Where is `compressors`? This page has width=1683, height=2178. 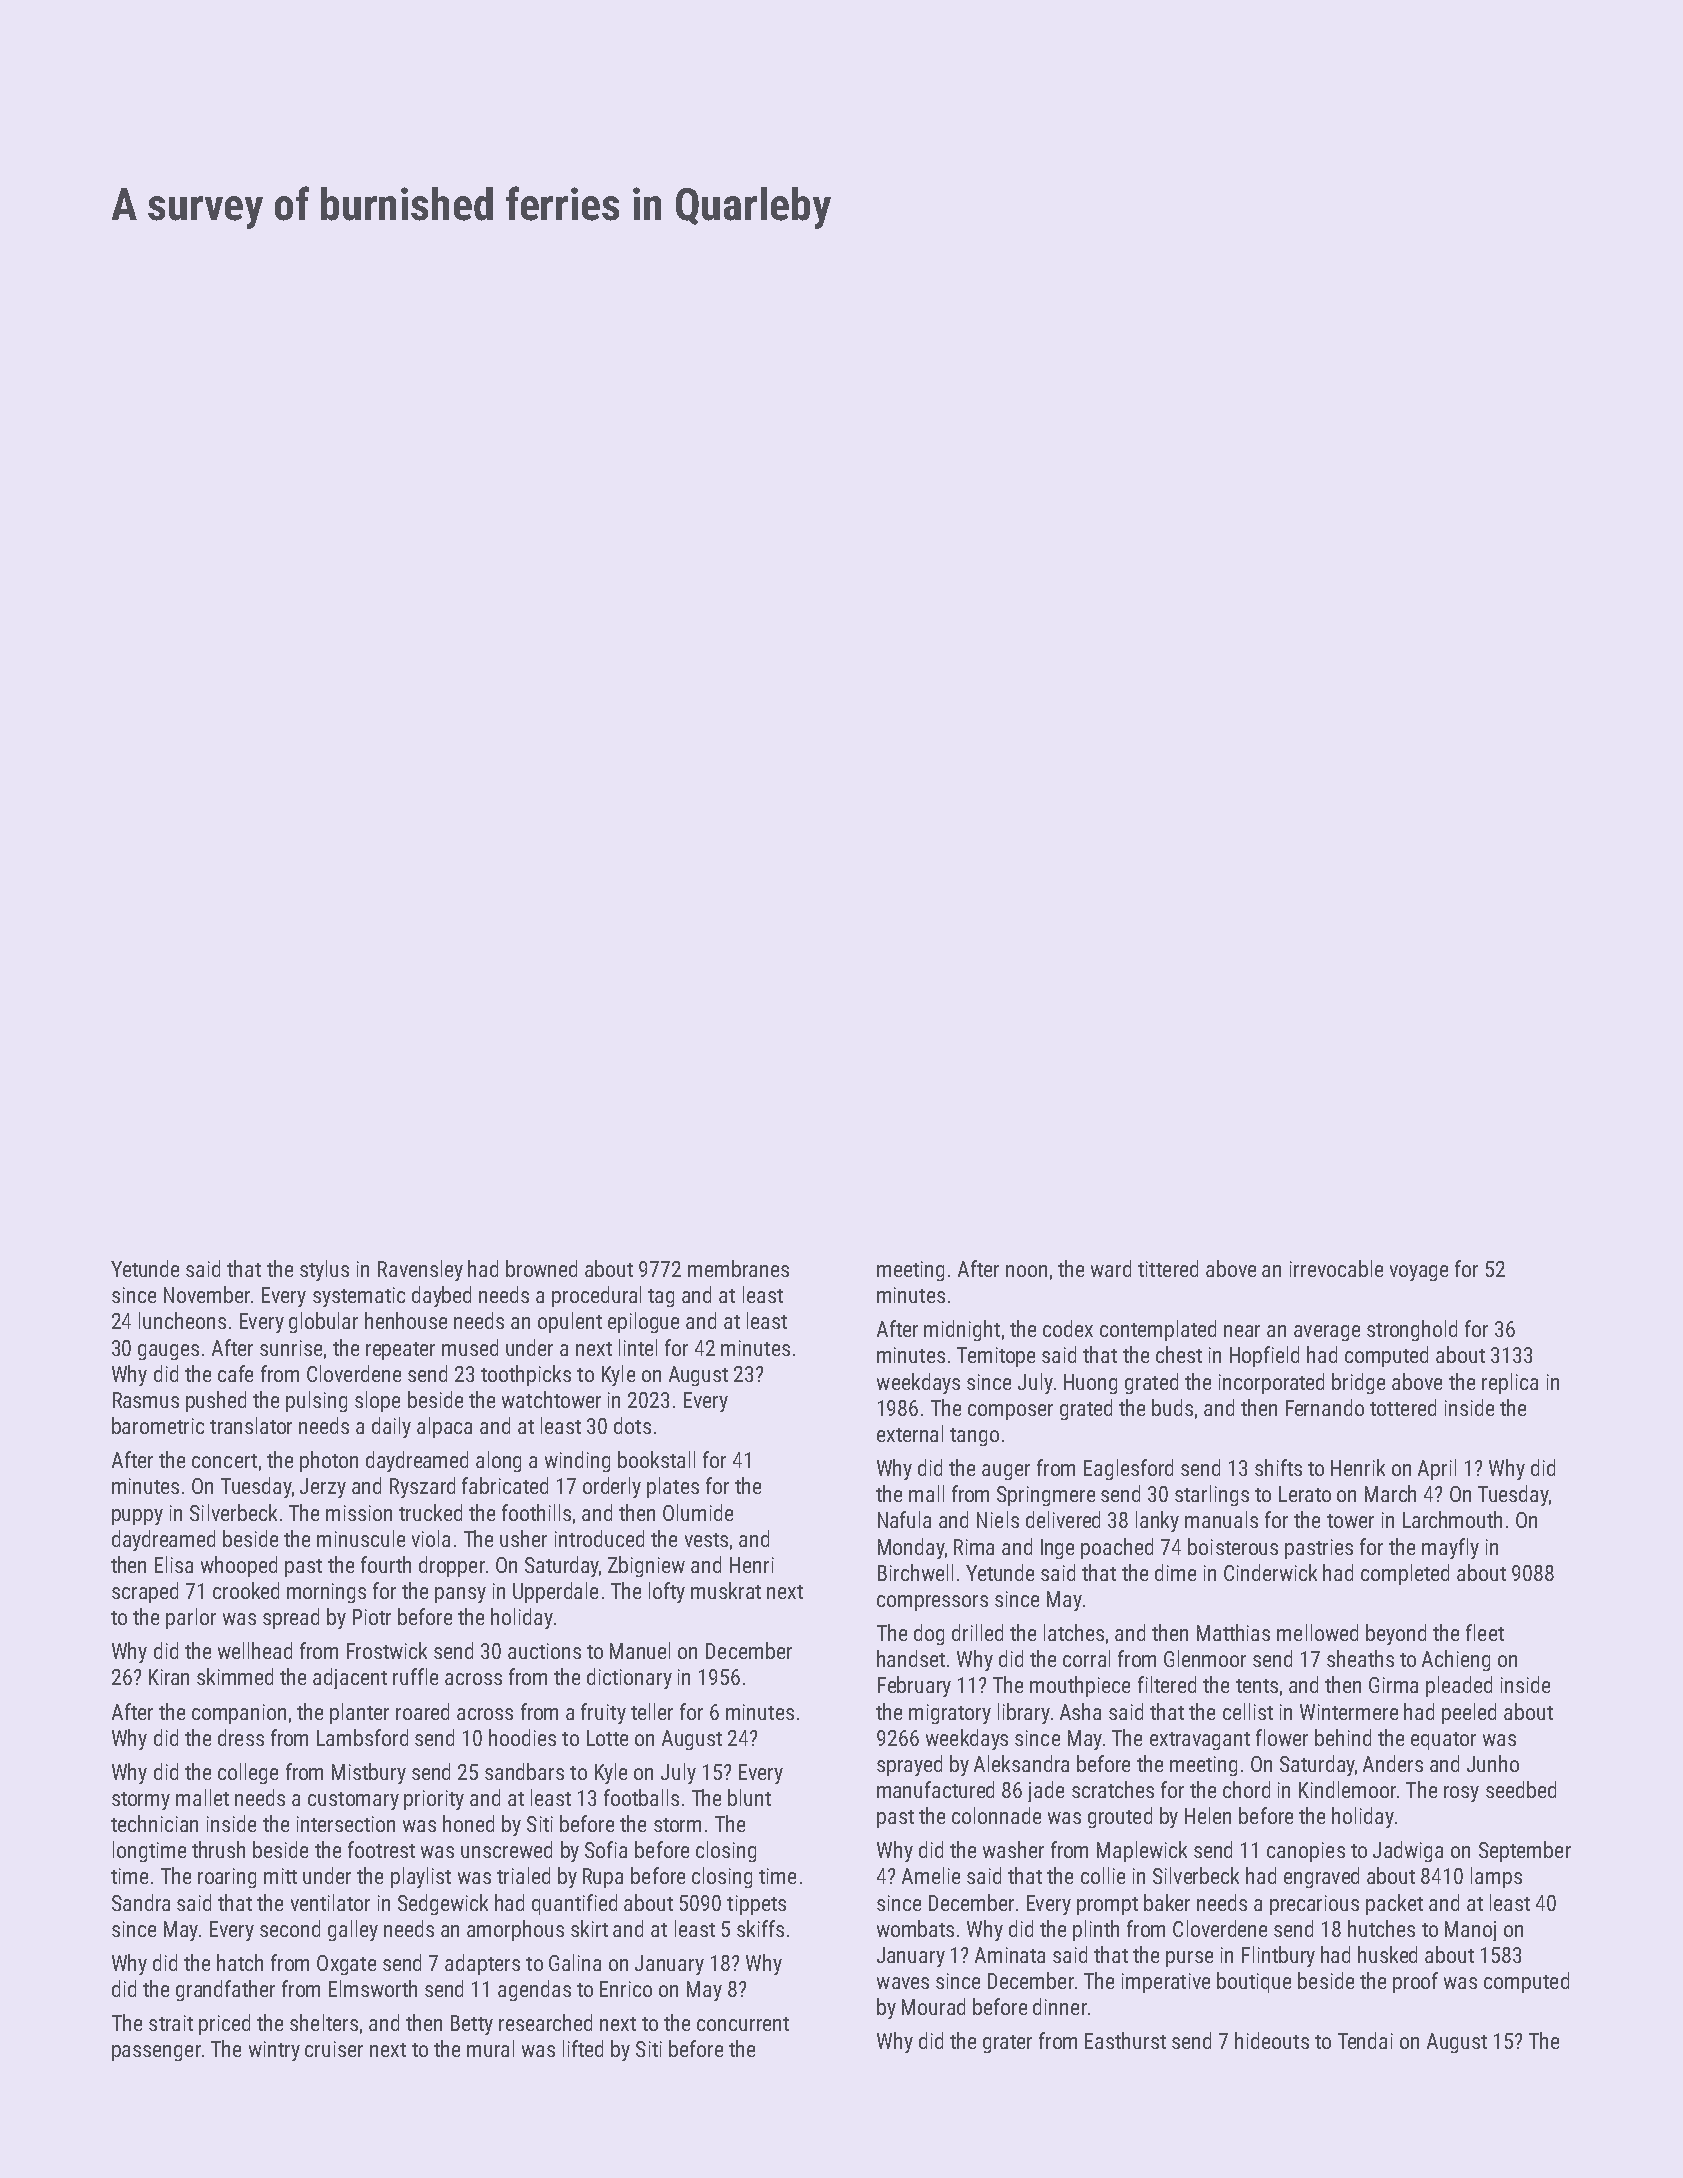 compressors is located at coordinates (932, 1603).
